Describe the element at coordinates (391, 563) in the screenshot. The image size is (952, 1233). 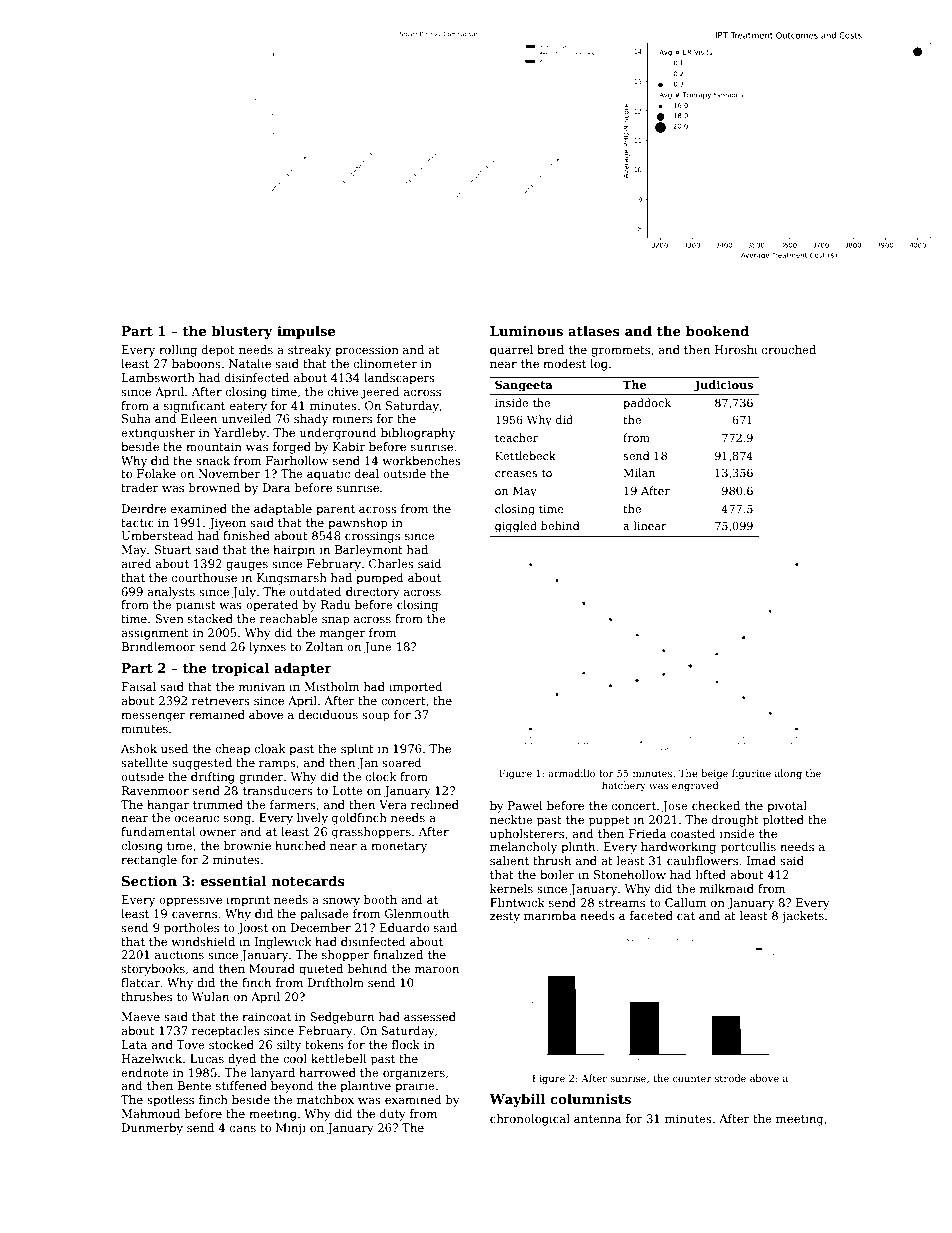
I see `Charles` at that location.
